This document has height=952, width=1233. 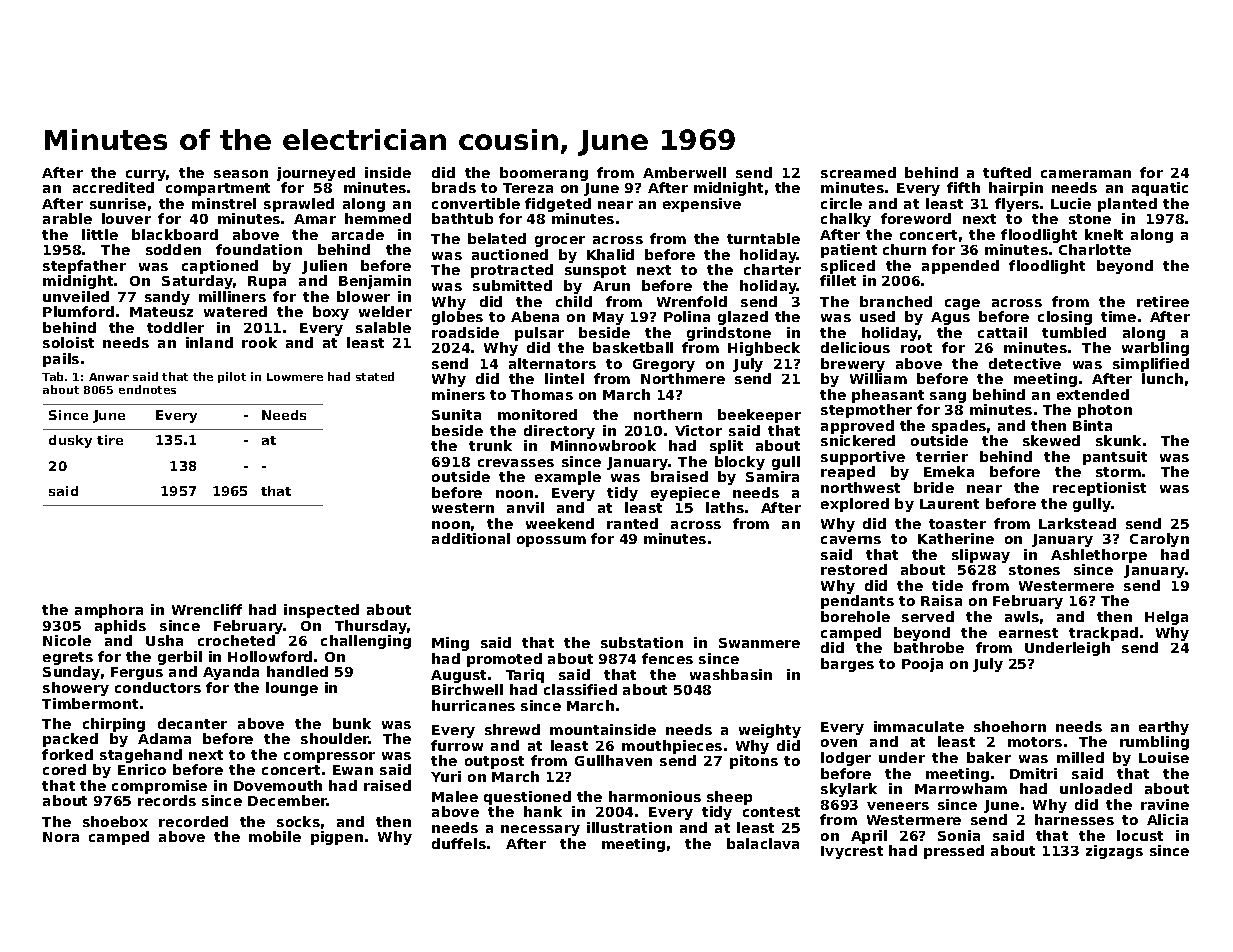 What do you see at coordinates (67, 218) in the document?
I see `arable` at bounding box center [67, 218].
